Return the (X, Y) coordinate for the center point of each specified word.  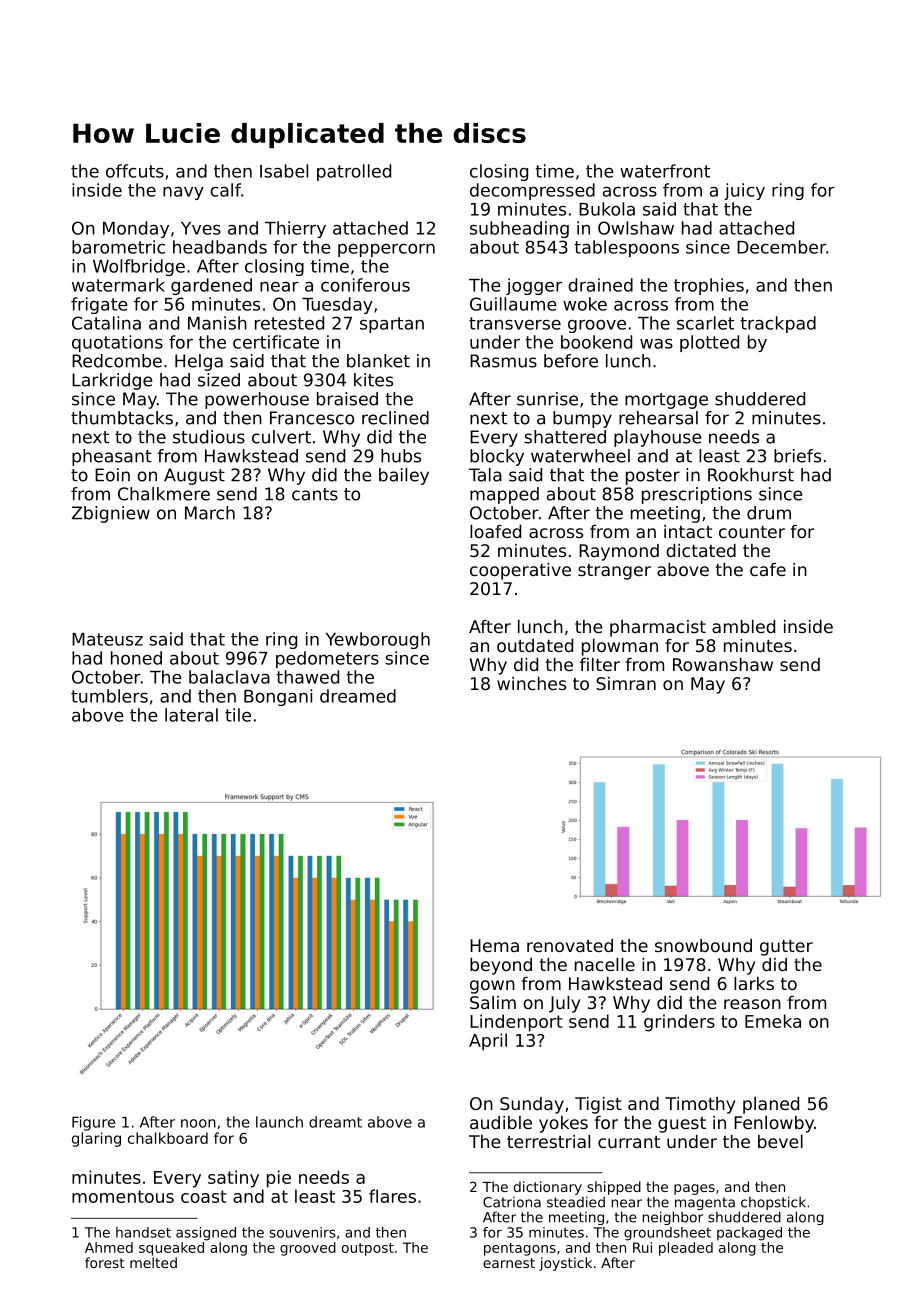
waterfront (665, 171)
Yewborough (378, 640)
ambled (743, 626)
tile (238, 715)
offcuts (135, 171)
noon (198, 1123)
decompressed (532, 191)
